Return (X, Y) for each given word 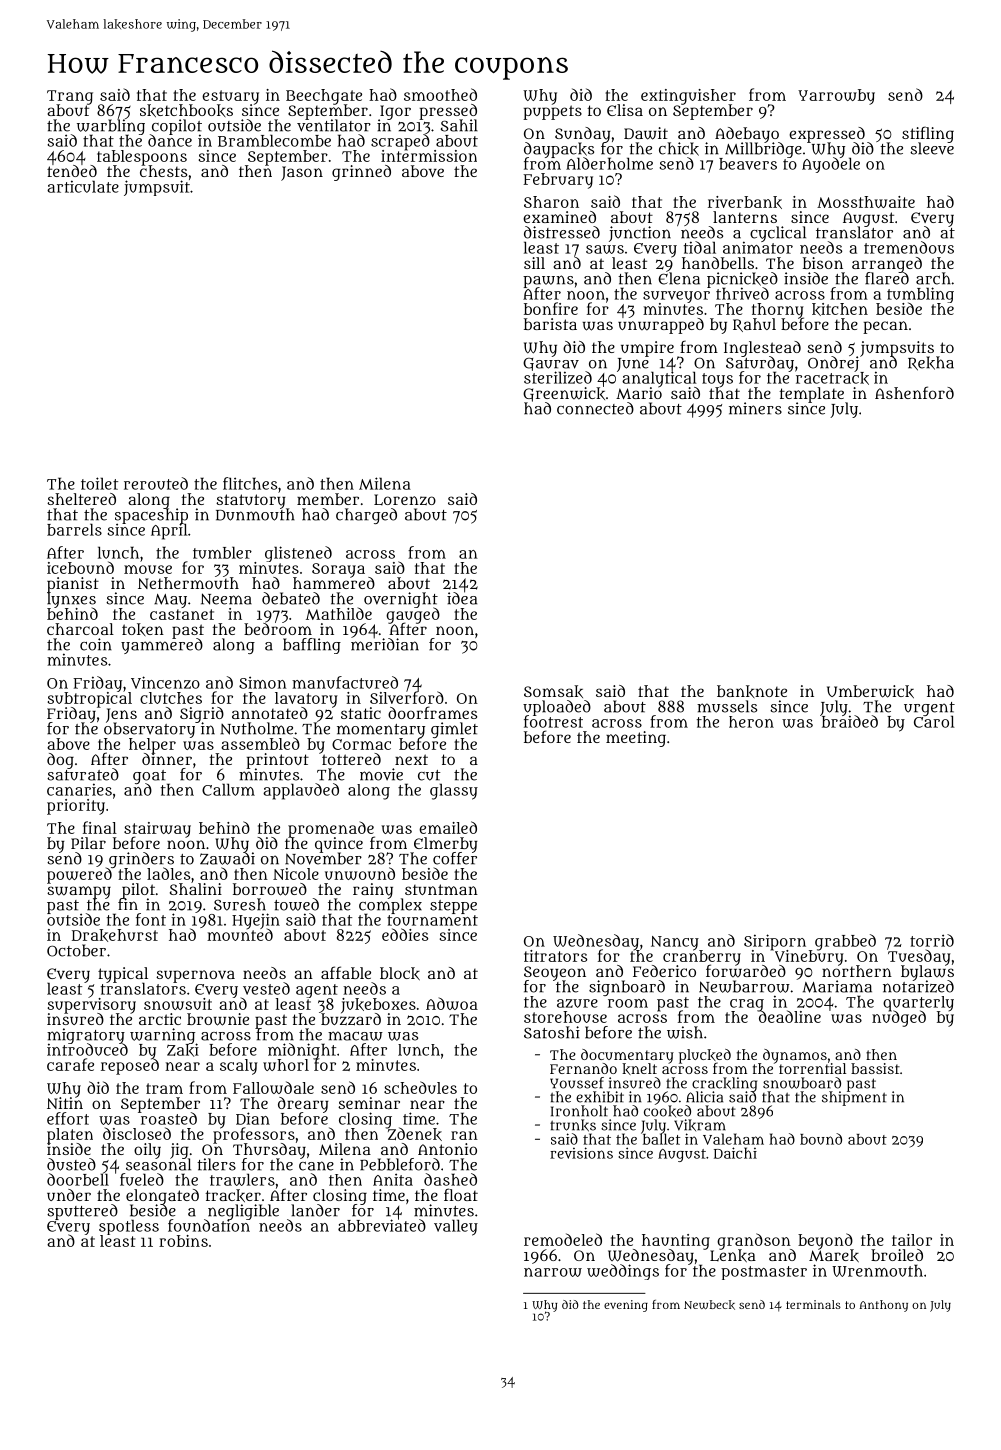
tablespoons (142, 157)
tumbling (920, 295)
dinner (167, 759)
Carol (934, 722)
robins (183, 1241)
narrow (553, 1272)
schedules (420, 1087)
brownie (218, 1019)
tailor (912, 1240)
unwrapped (661, 326)
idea (462, 598)
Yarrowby (836, 97)
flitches (250, 483)
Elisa (625, 110)
